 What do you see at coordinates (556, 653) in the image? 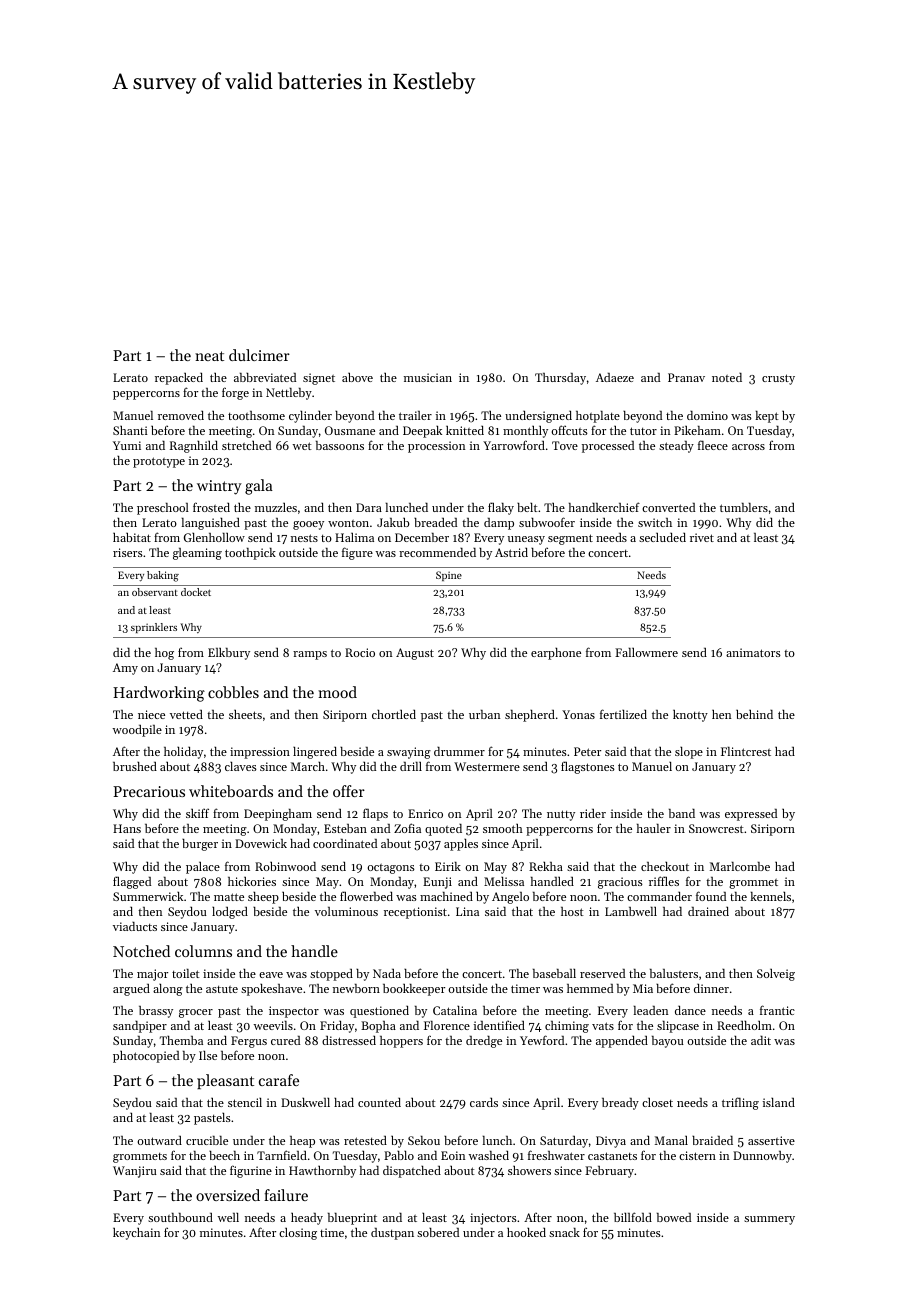
I see `earphone` at bounding box center [556, 653].
